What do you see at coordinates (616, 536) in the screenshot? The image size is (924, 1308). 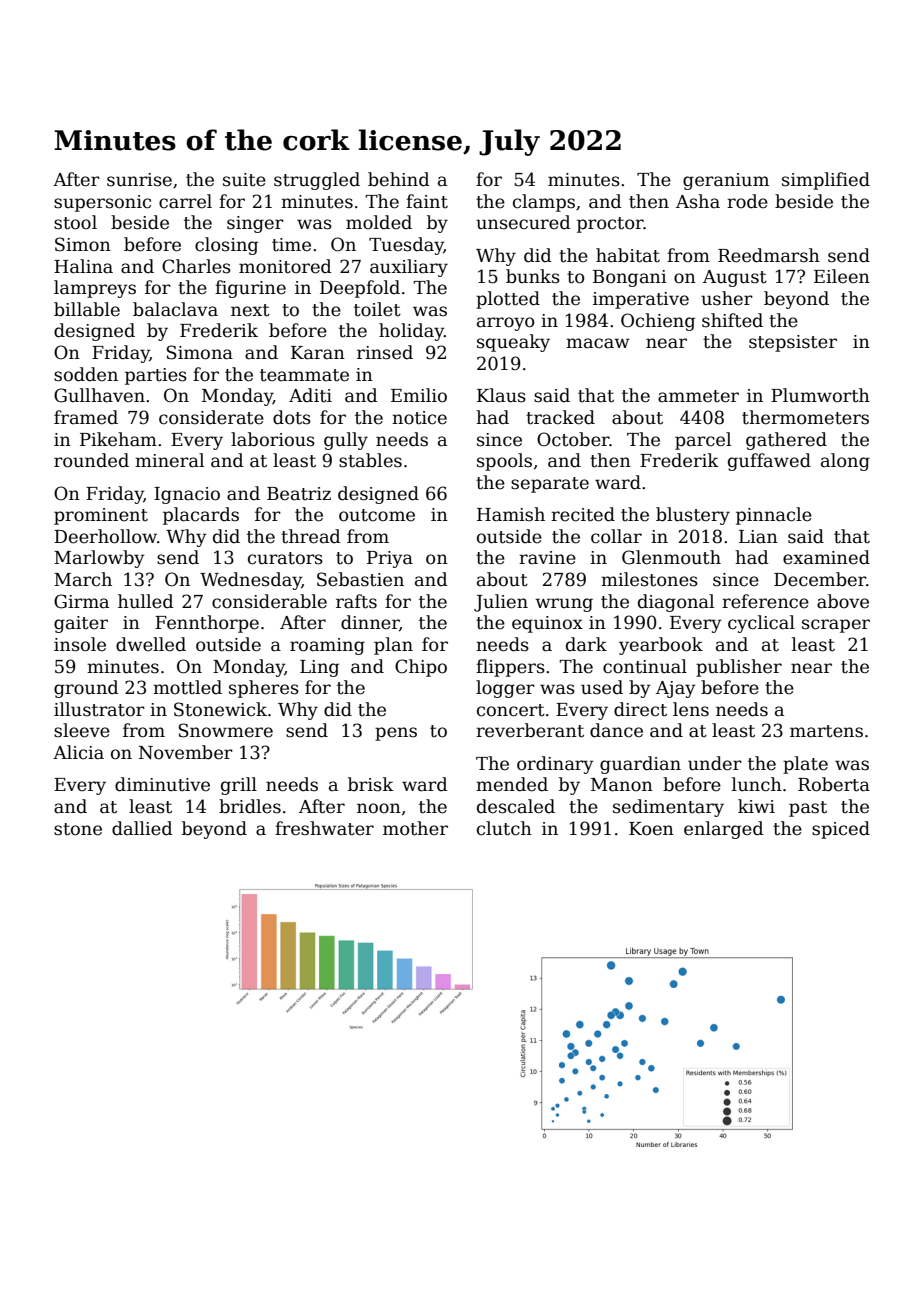 I see `collar` at bounding box center [616, 536].
